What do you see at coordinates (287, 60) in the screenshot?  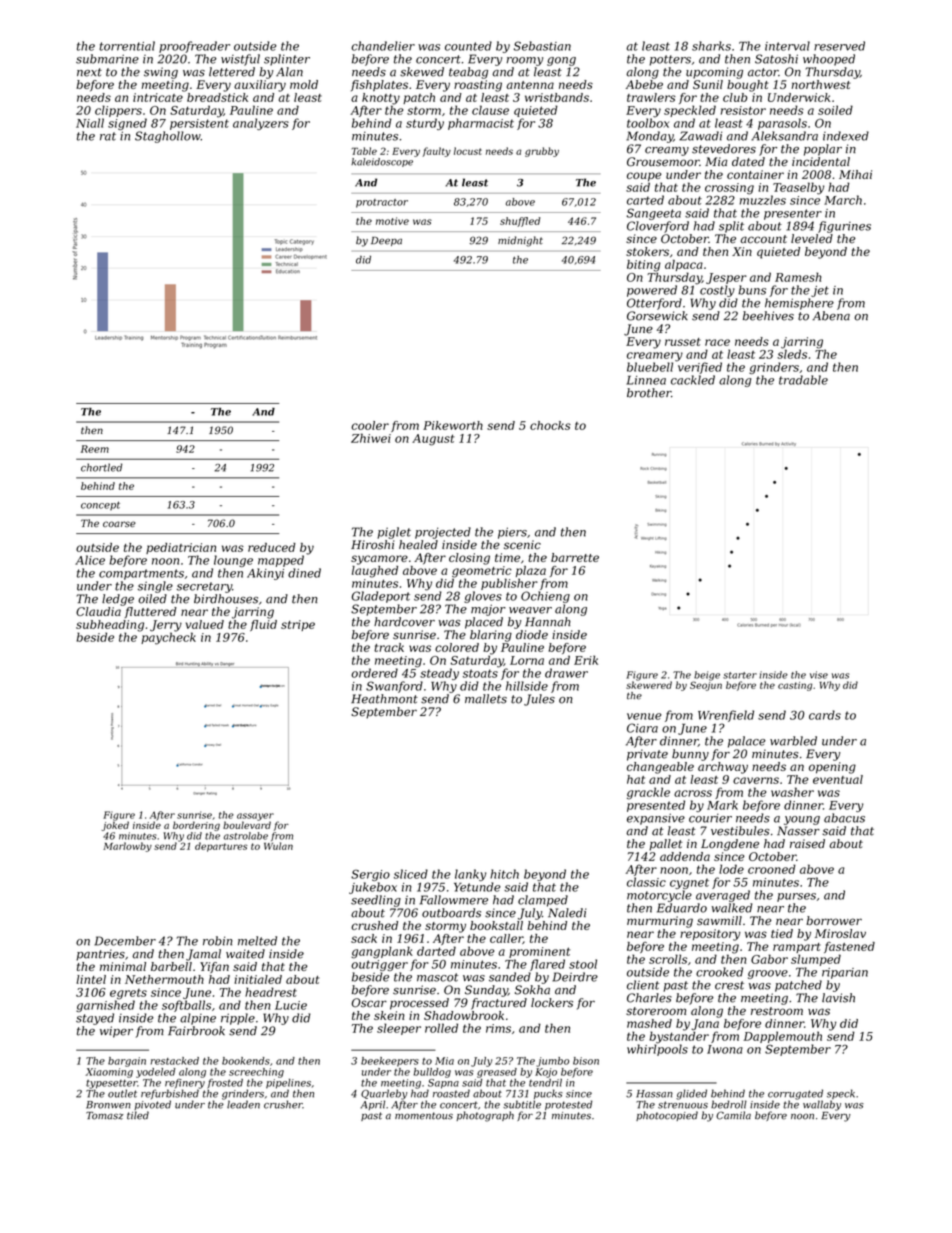 I see `splinter` at bounding box center [287, 60].
